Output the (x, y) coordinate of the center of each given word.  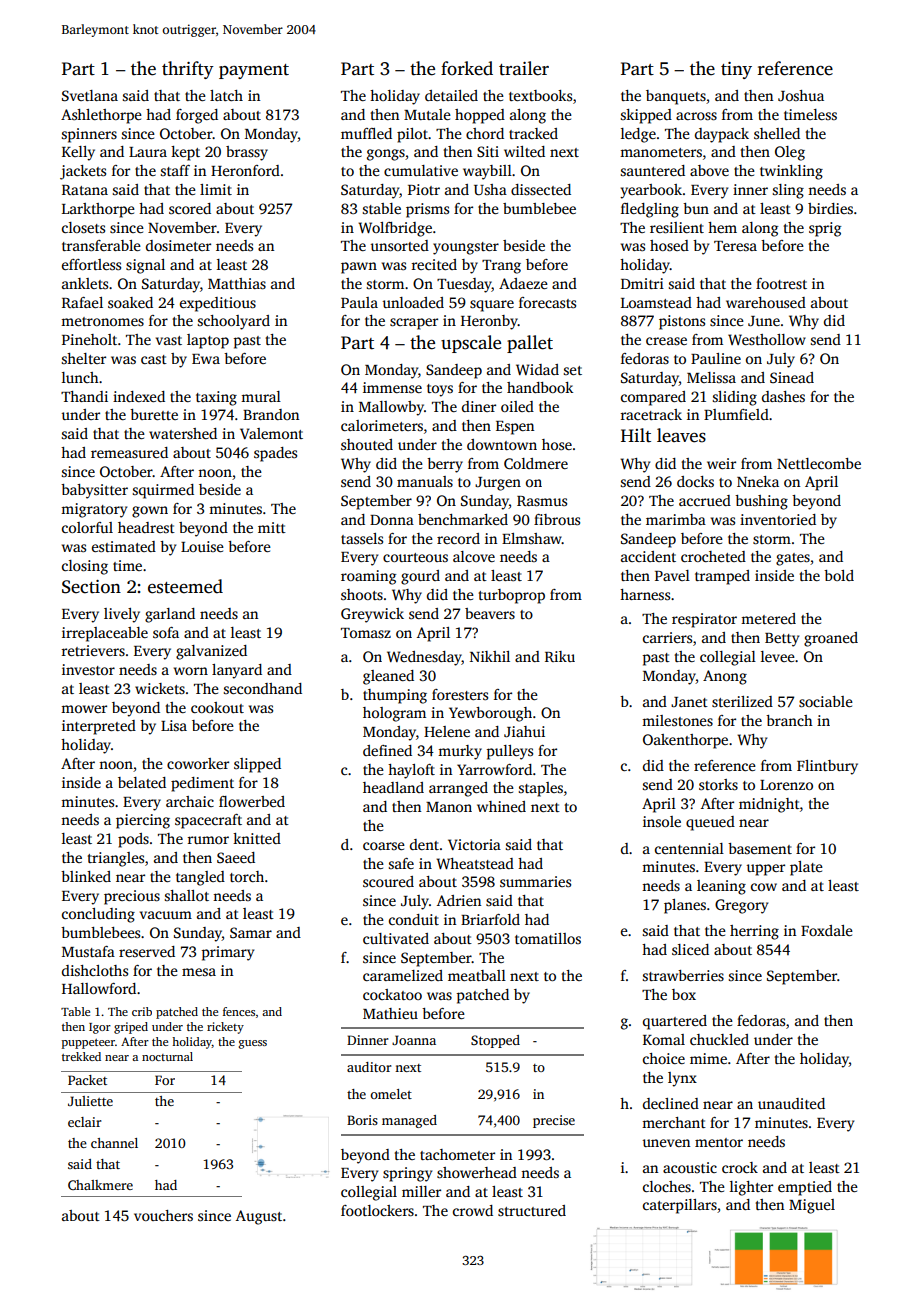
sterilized (742, 701)
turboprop (512, 596)
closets (83, 227)
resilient (677, 227)
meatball (477, 975)
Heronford (245, 170)
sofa (166, 632)
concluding (98, 915)
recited (434, 264)
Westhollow (767, 339)
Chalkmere (100, 1185)
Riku (560, 656)
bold (839, 575)
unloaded (413, 302)
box (684, 994)
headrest (146, 527)
